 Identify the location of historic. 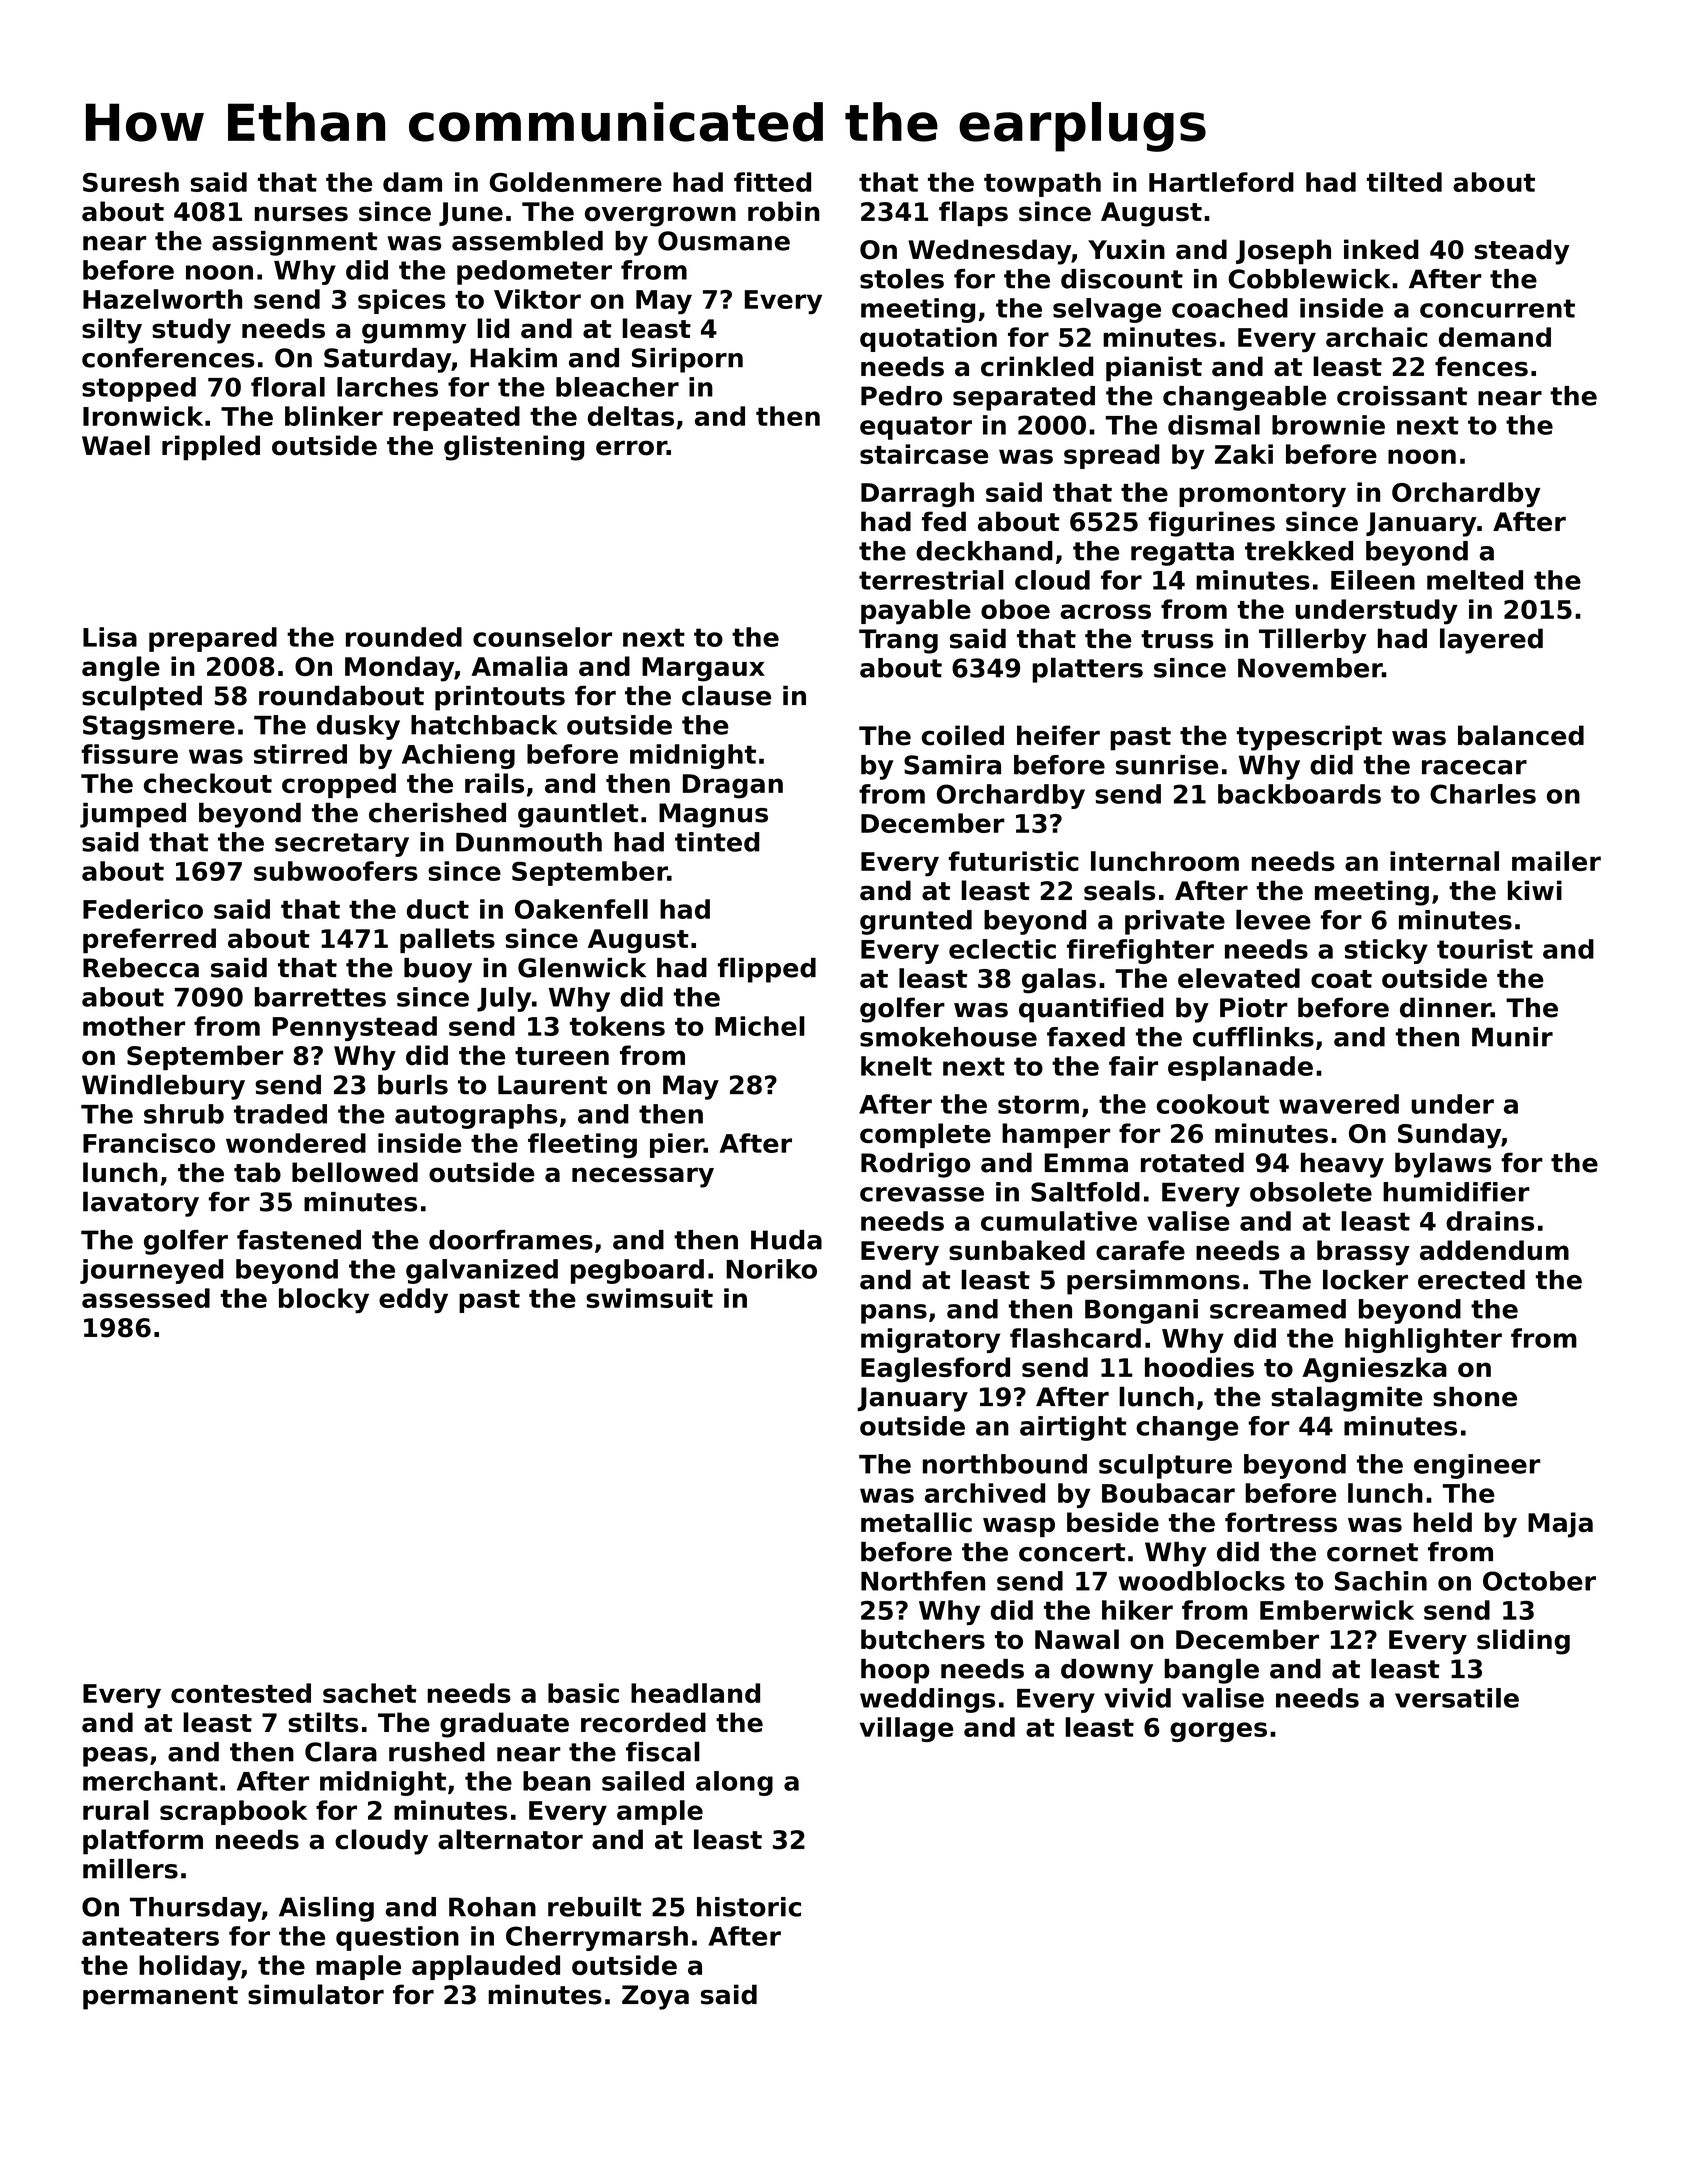
(749, 1907).
